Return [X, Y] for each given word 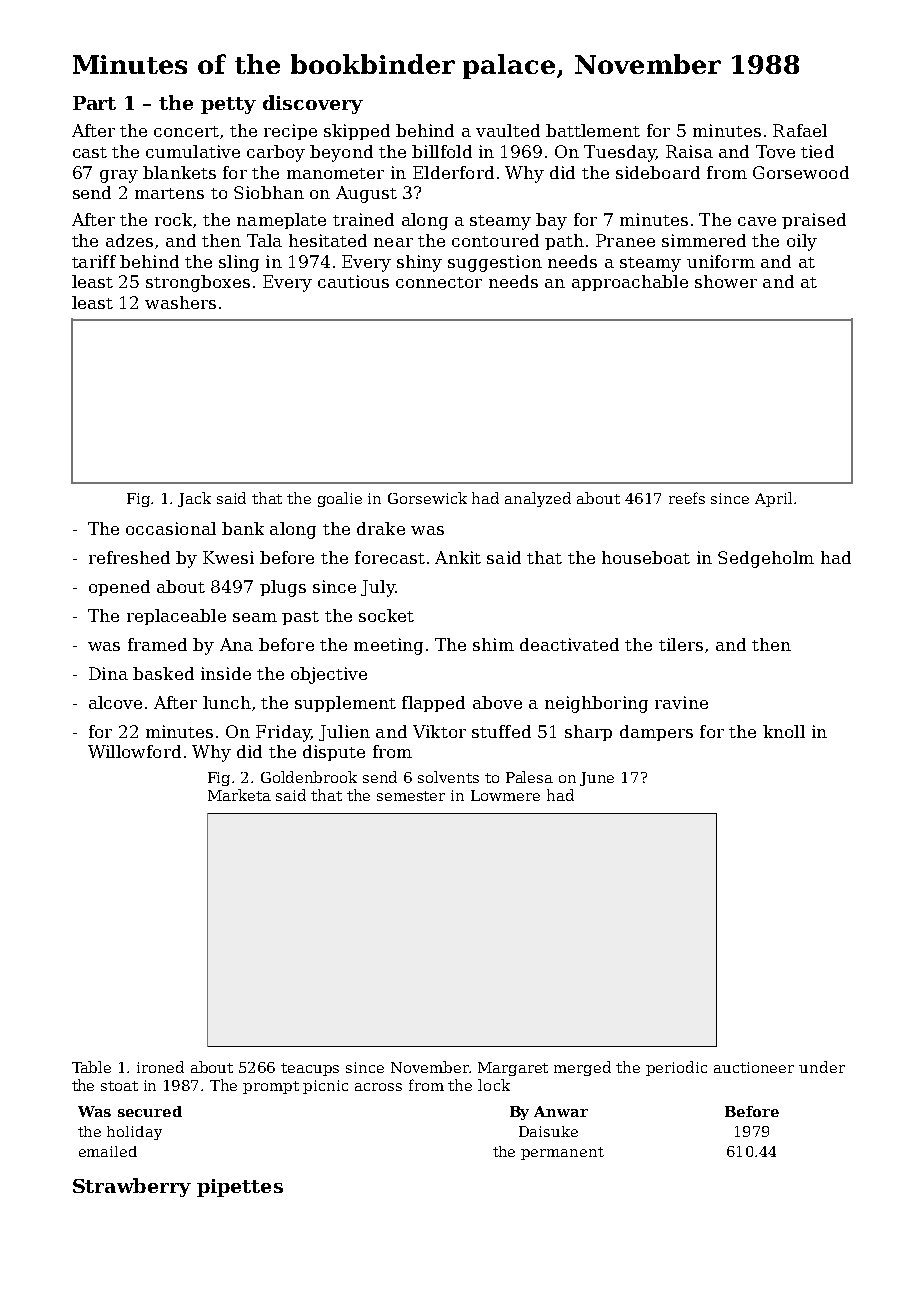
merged [582, 1068]
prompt [271, 1087]
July [378, 588]
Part [94, 103]
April [773, 499]
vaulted [508, 130]
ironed [160, 1067]
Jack [194, 499]
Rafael [800, 130]
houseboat [646, 557]
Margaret [513, 1069]
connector [439, 282]
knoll [784, 731]
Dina [108, 673]
